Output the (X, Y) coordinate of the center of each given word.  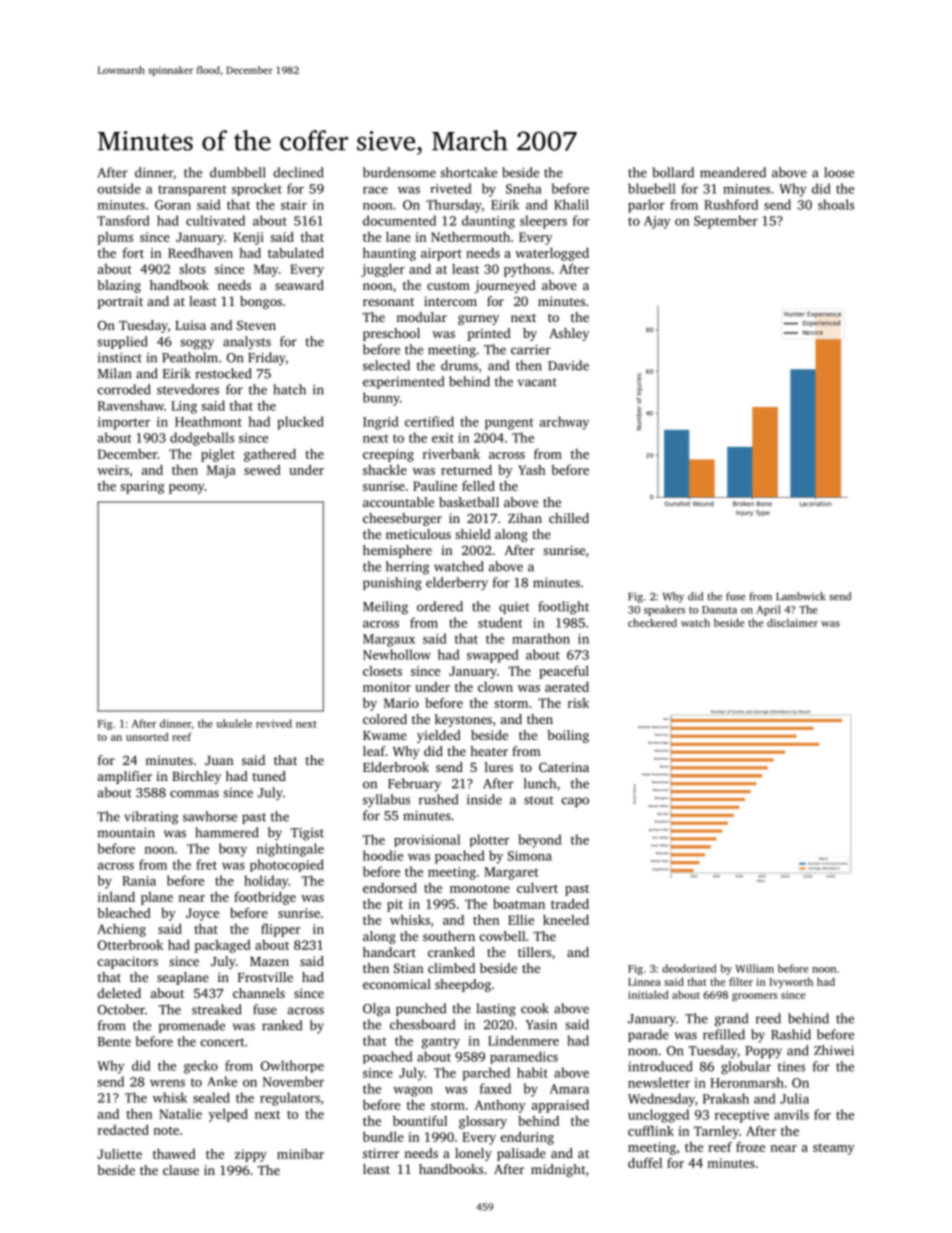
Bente (114, 1042)
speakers (664, 610)
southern (449, 936)
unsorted (147, 736)
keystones (463, 720)
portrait (120, 302)
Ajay (657, 222)
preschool (391, 334)
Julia (794, 1098)
